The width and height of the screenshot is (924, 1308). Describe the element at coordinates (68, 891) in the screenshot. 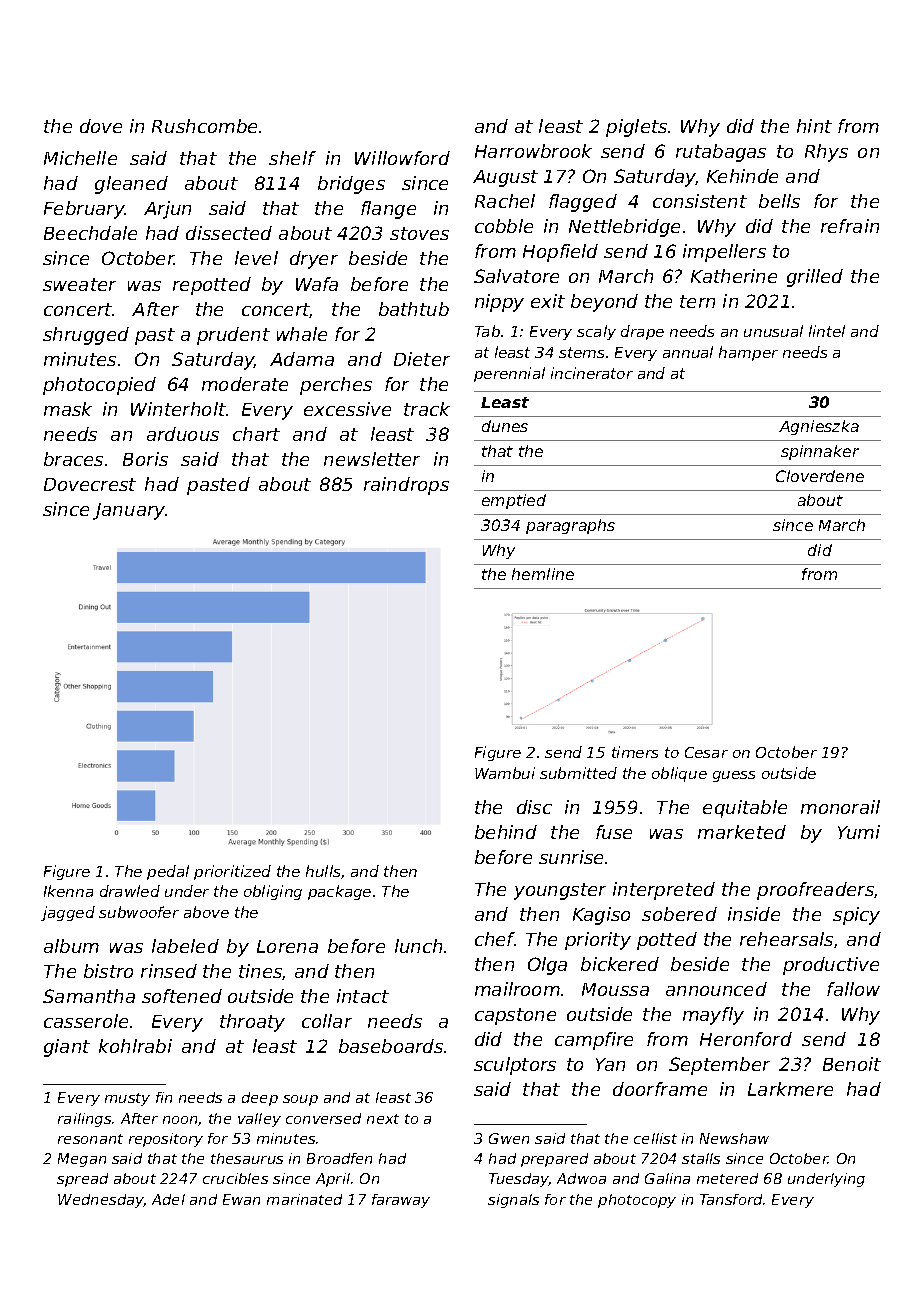

I see `Ikenna` at that location.
